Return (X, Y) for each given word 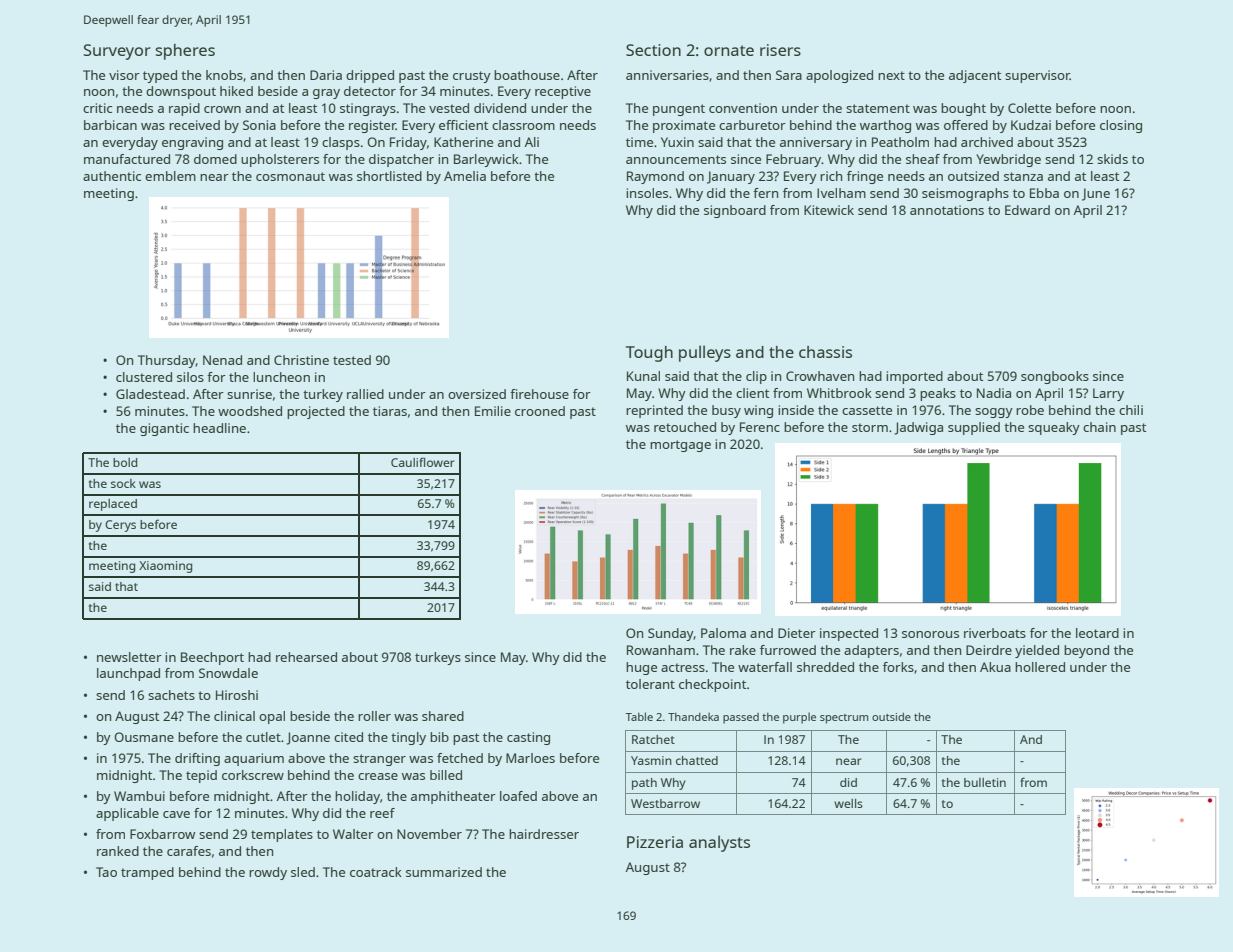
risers (780, 50)
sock (123, 483)
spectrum (844, 719)
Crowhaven (820, 376)
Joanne (308, 738)
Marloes (530, 758)
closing (1121, 126)
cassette (867, 410)
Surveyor (117, 52)
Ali (532, 142)
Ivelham (841, 193)
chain (1099, 427)
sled (303, 872)
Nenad (222, 360)
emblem (170, 176)
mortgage (680, 446)
